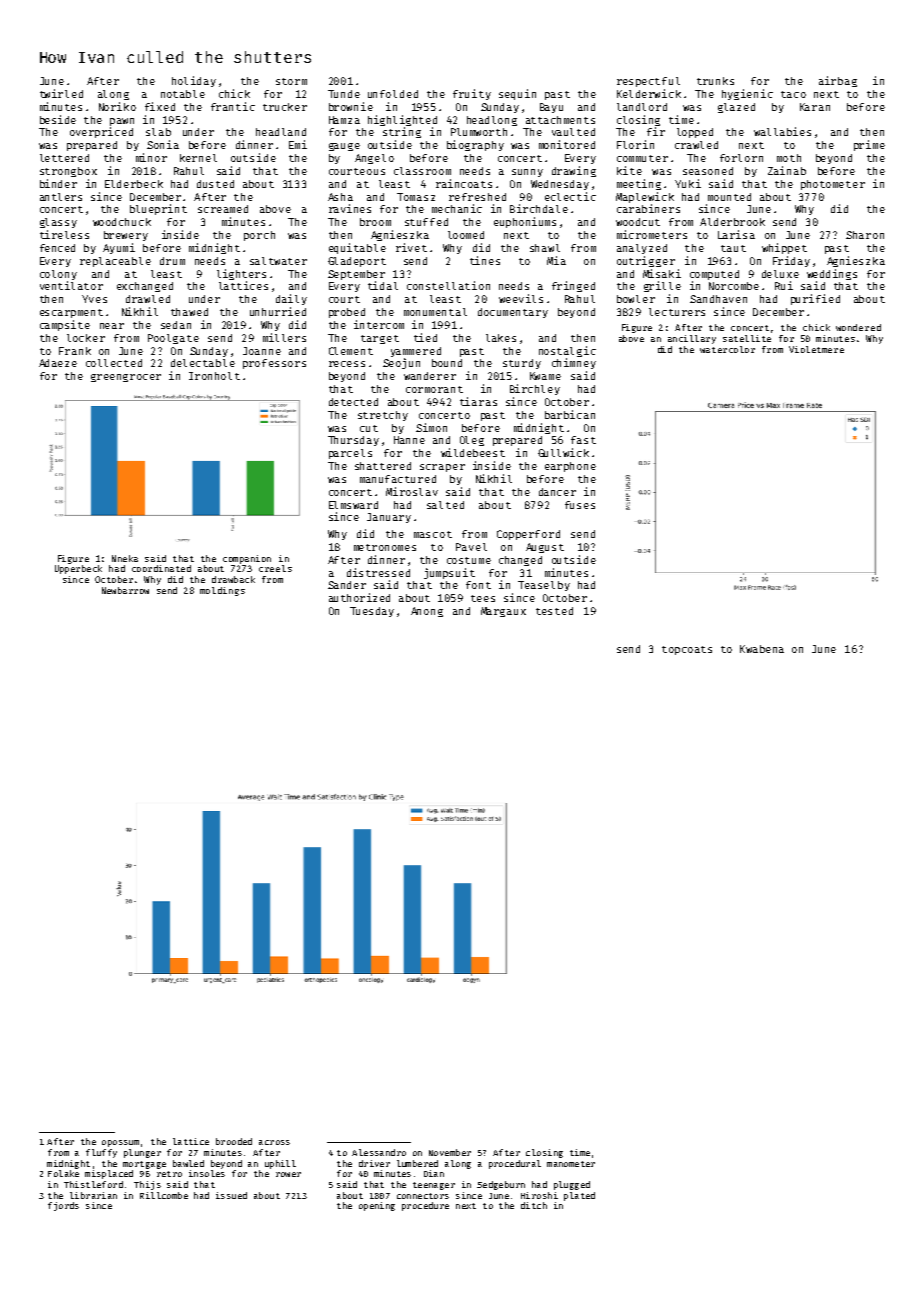 This page has height=1308, width=924. I want to click on photometer, so click(833, 185).
